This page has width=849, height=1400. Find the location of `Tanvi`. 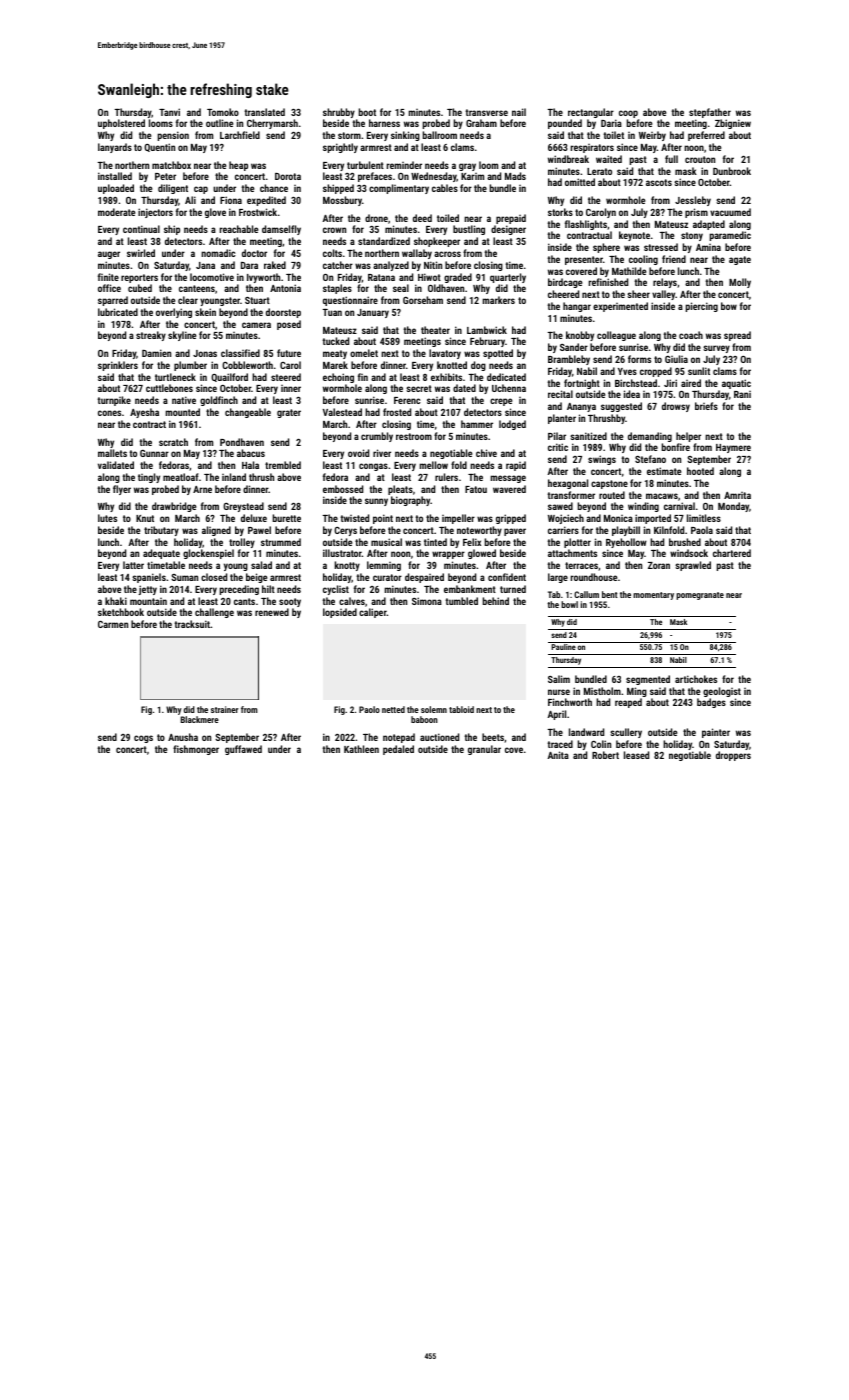

Tanvi is located at coordinates (169, 112).
